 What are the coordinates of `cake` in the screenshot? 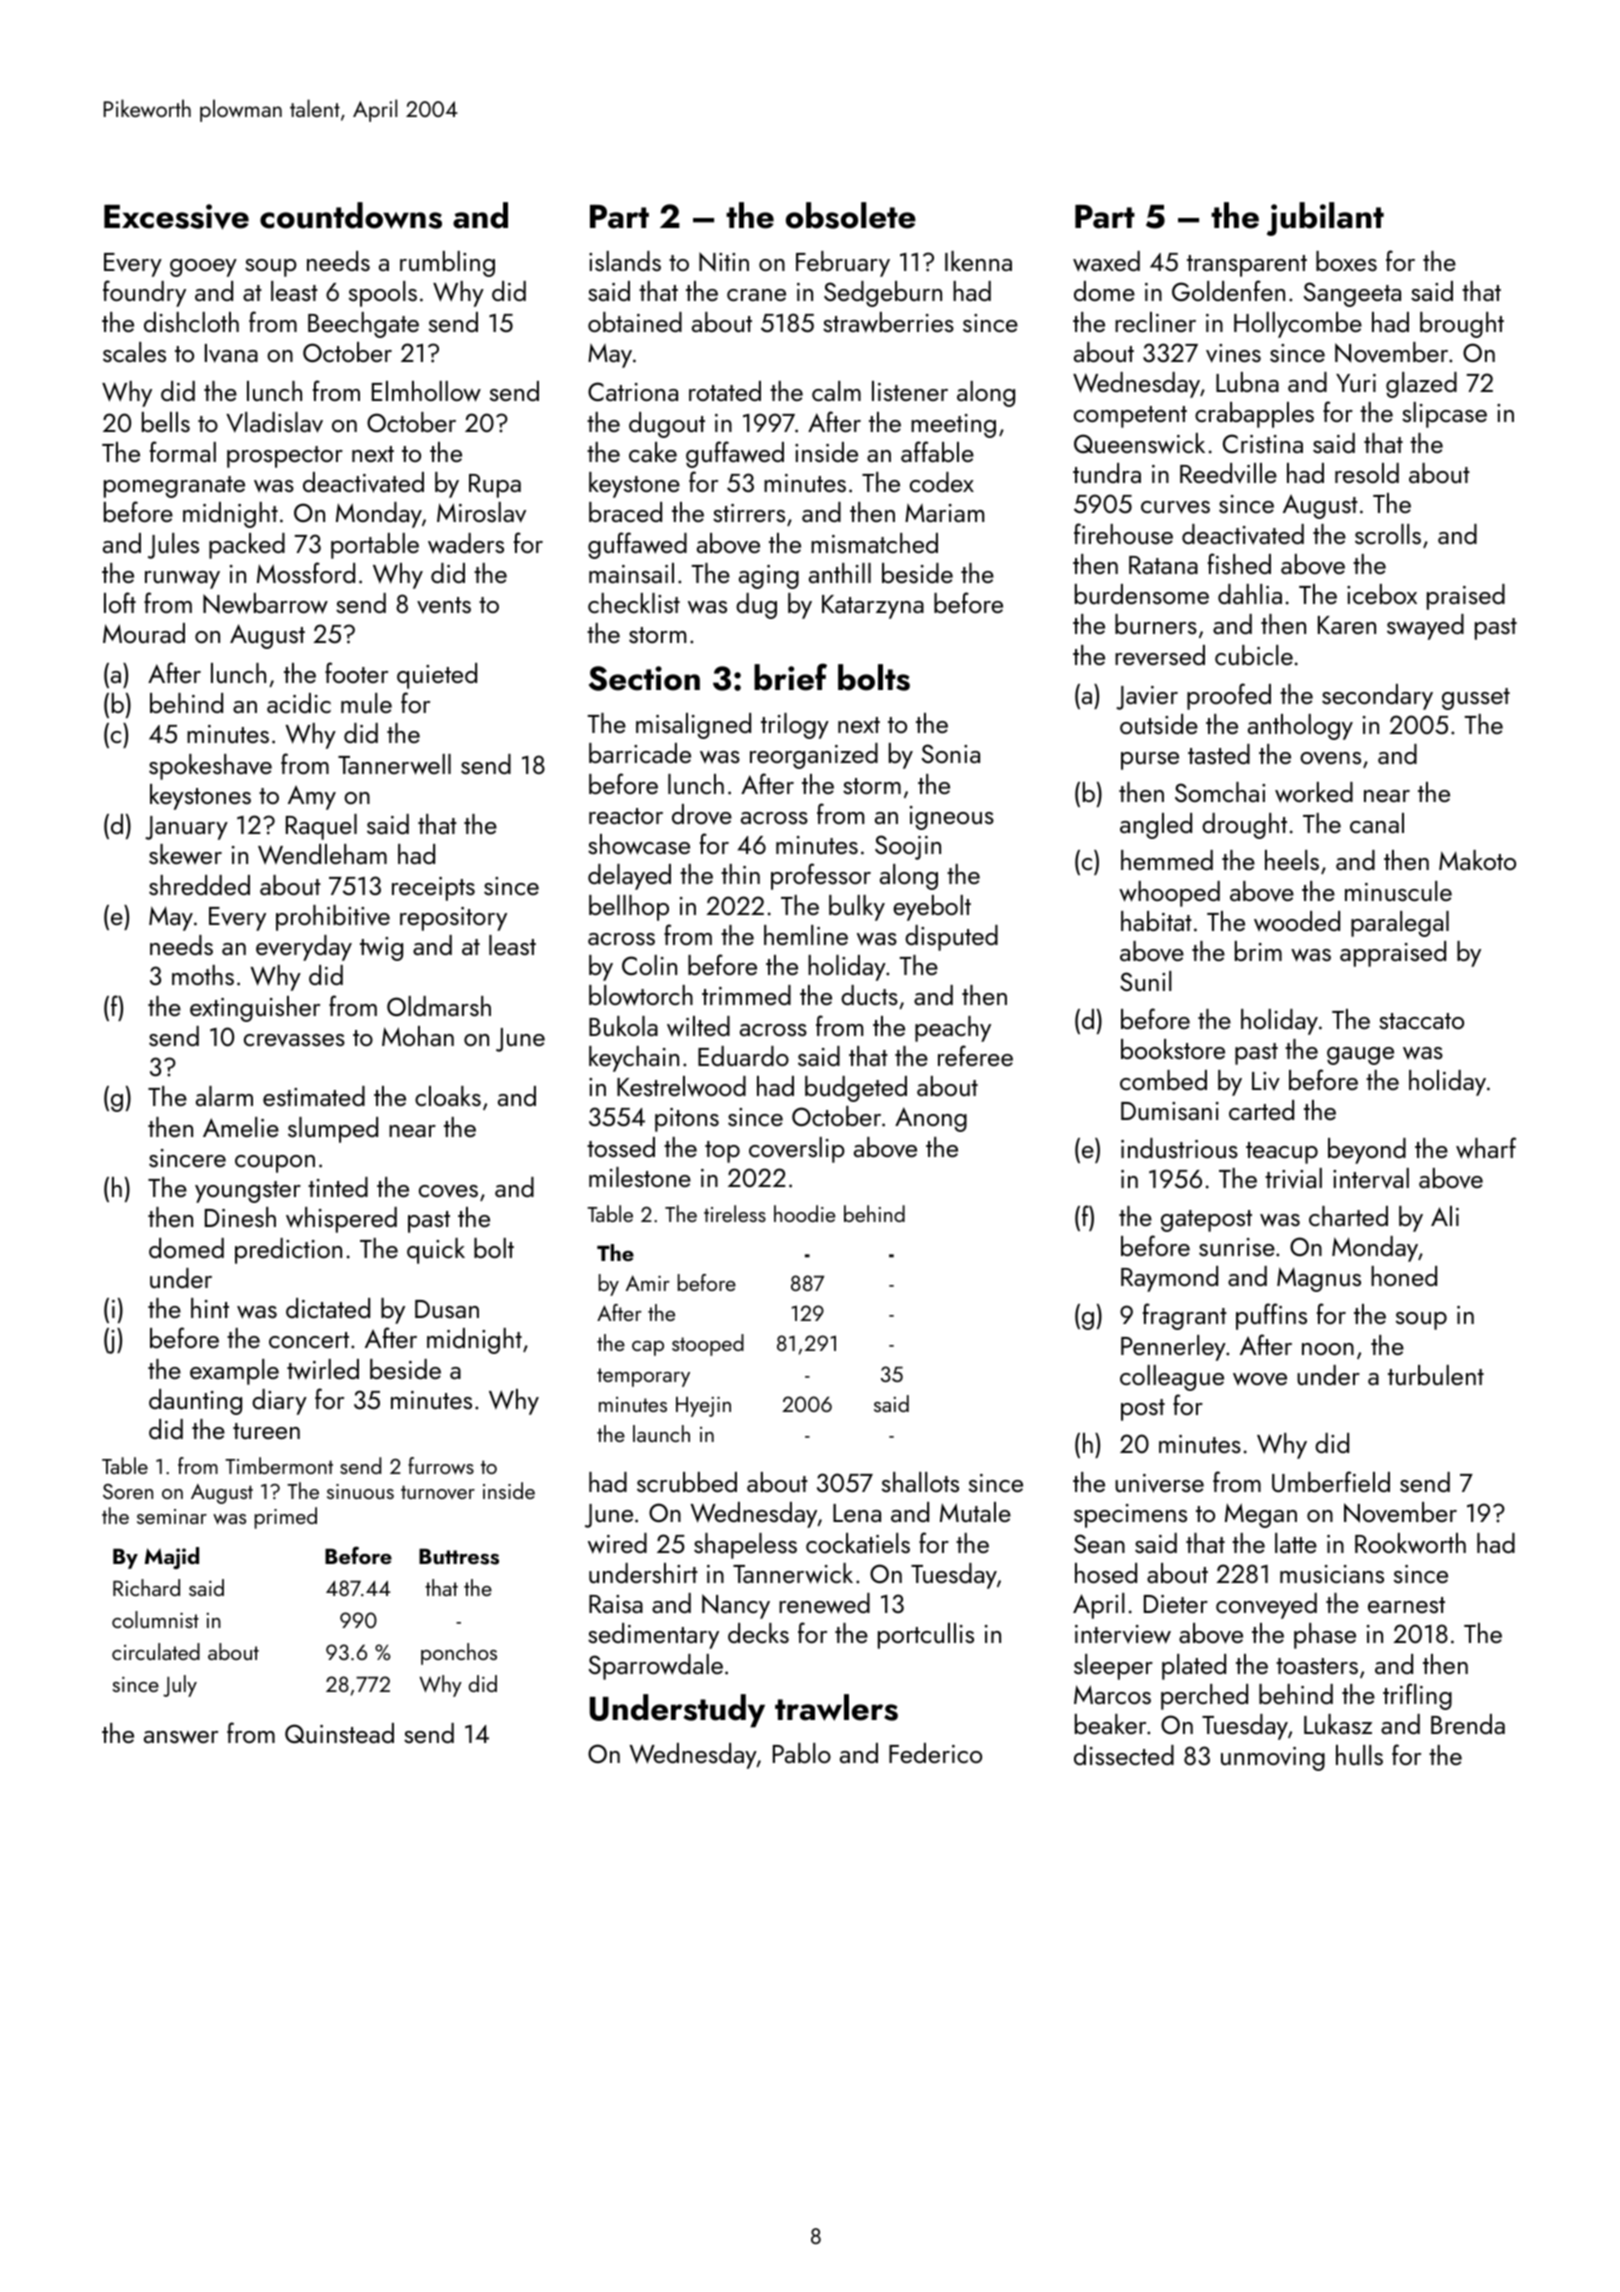 It's located at (653, 452).
